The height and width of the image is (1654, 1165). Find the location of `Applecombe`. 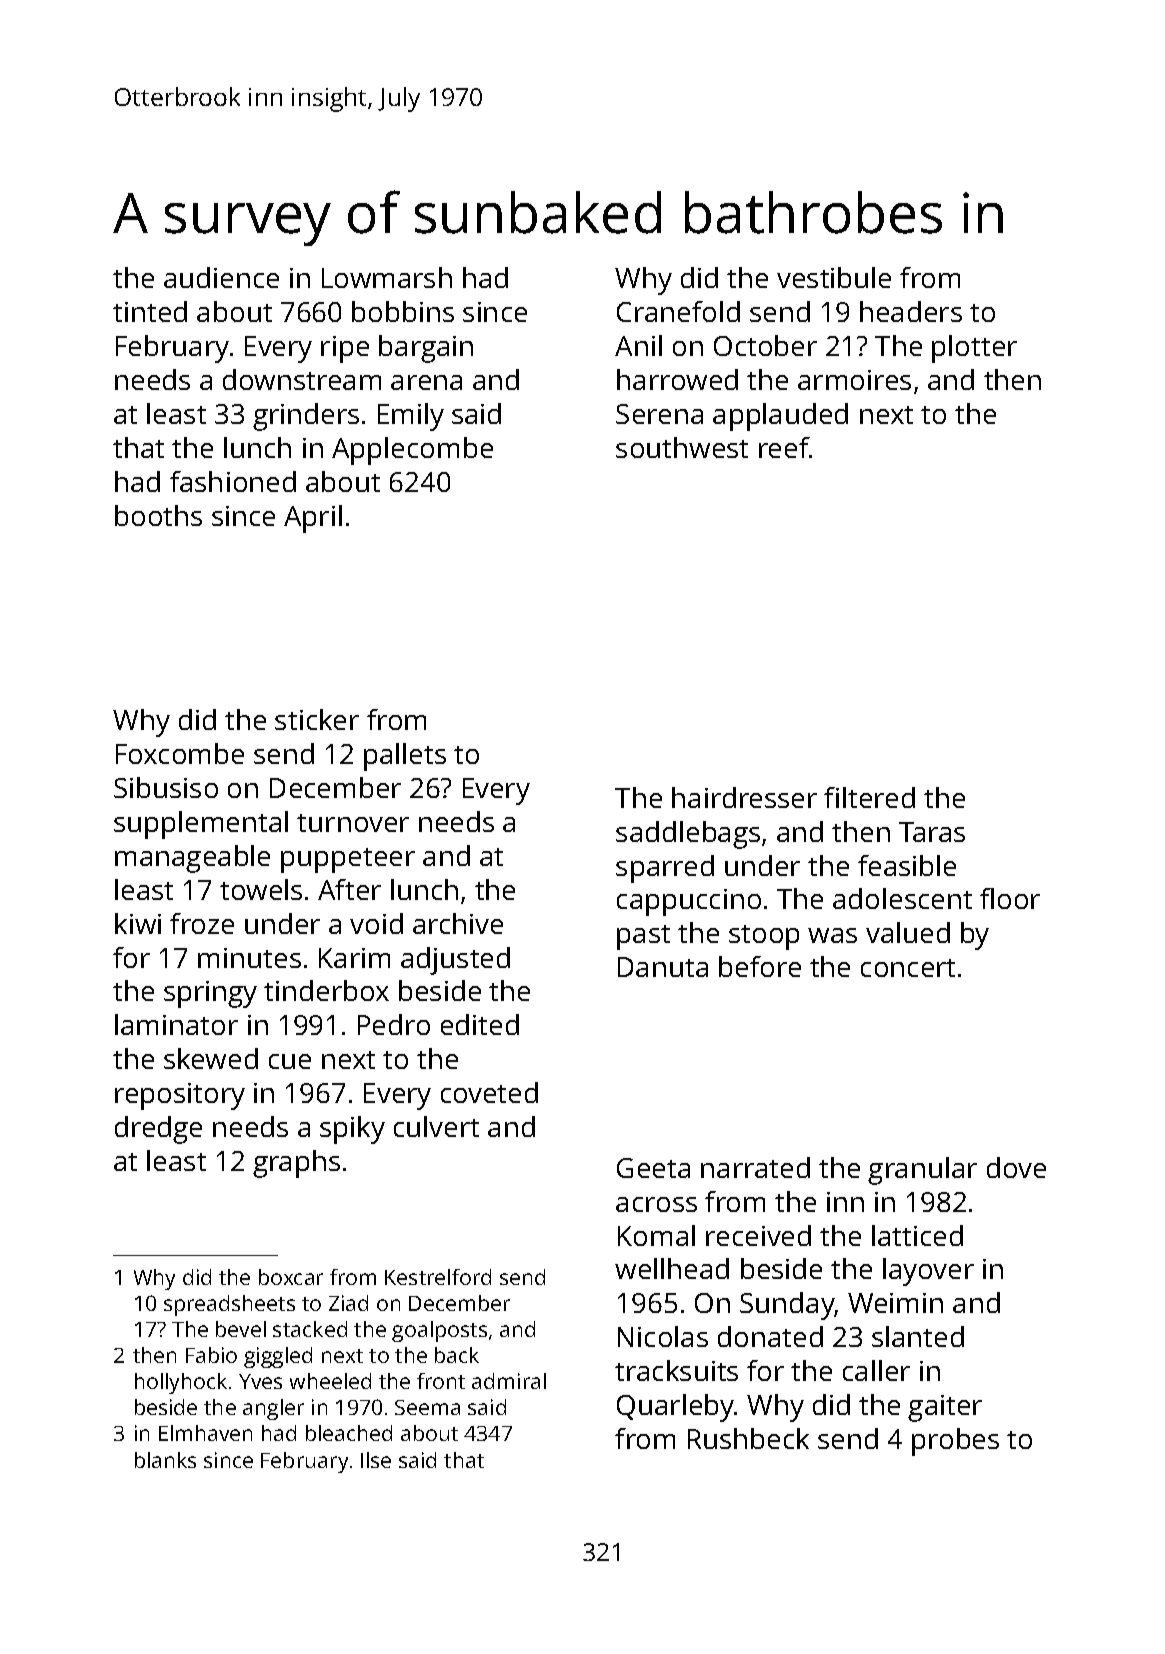

Applecombe is located at coordinates (412, 451).
